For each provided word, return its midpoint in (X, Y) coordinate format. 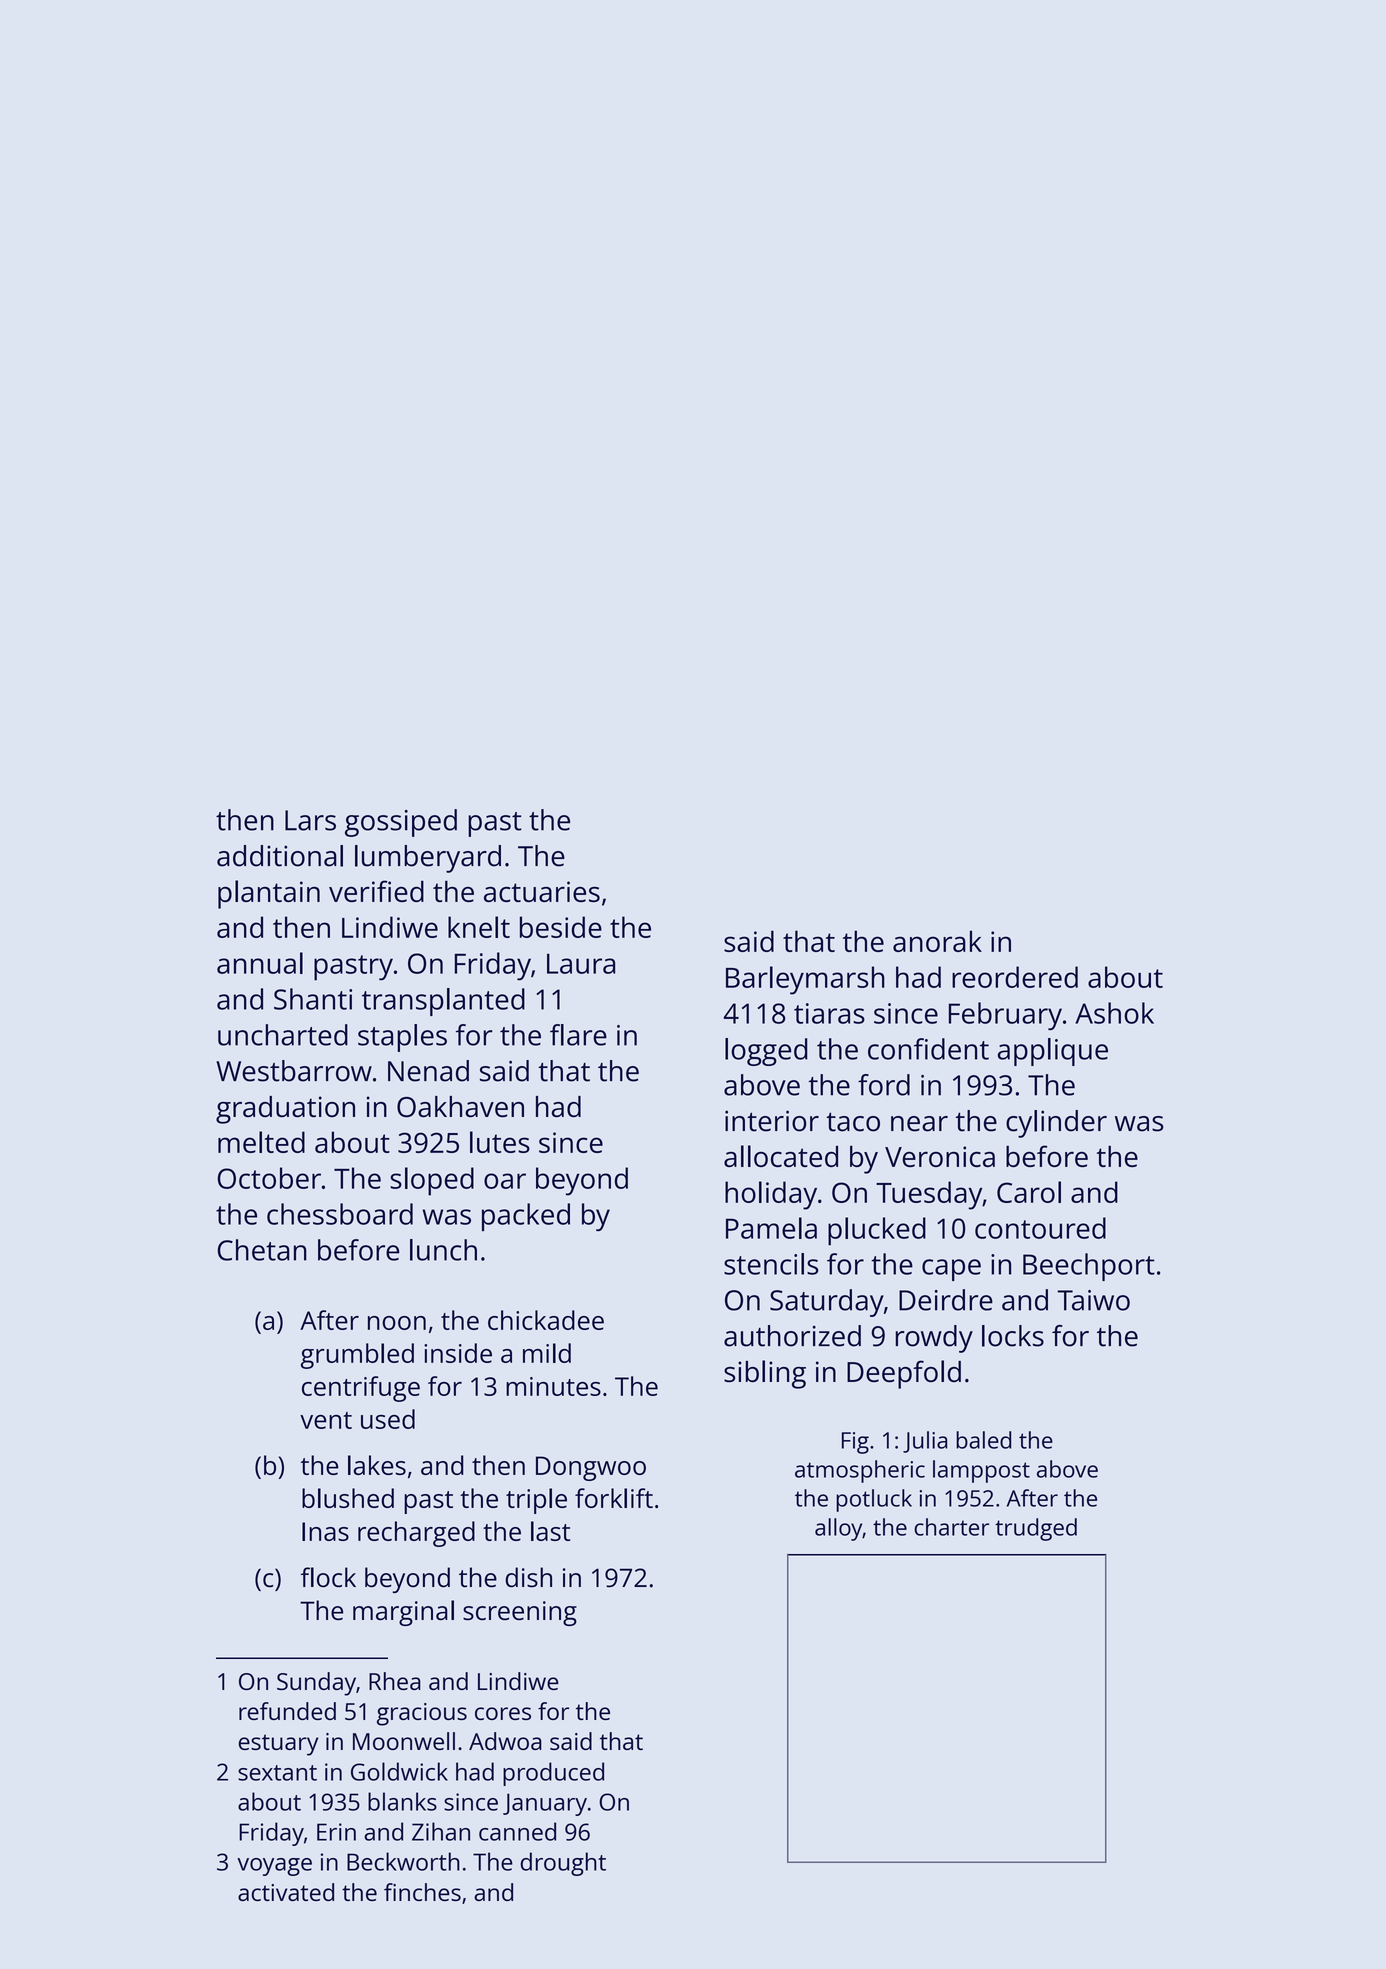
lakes (377, 1465)
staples (402, 1038)
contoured (1040, 1228)
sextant (277, 1773)
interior (772, 1121)
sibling (765, 1374)
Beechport (1089, 1267)
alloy (839, 1529)
